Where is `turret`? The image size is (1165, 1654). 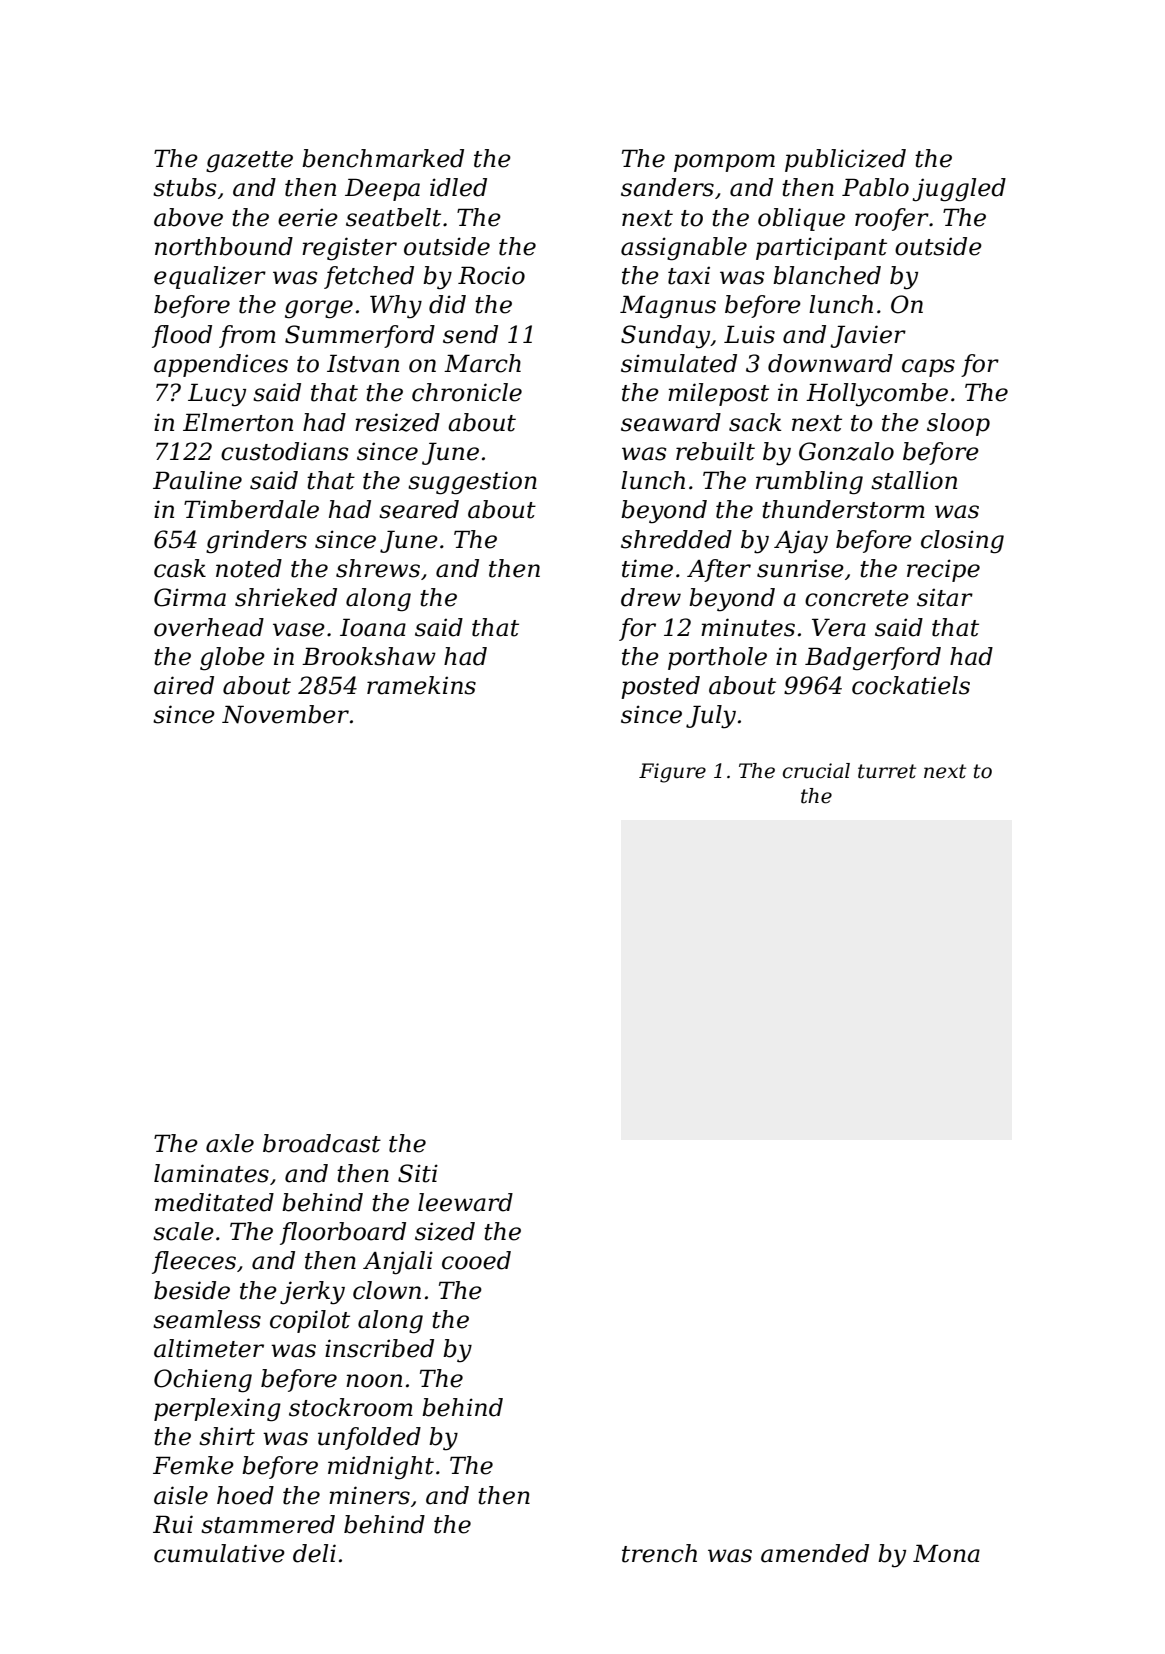
turret is located at coordinates (887, 771).
